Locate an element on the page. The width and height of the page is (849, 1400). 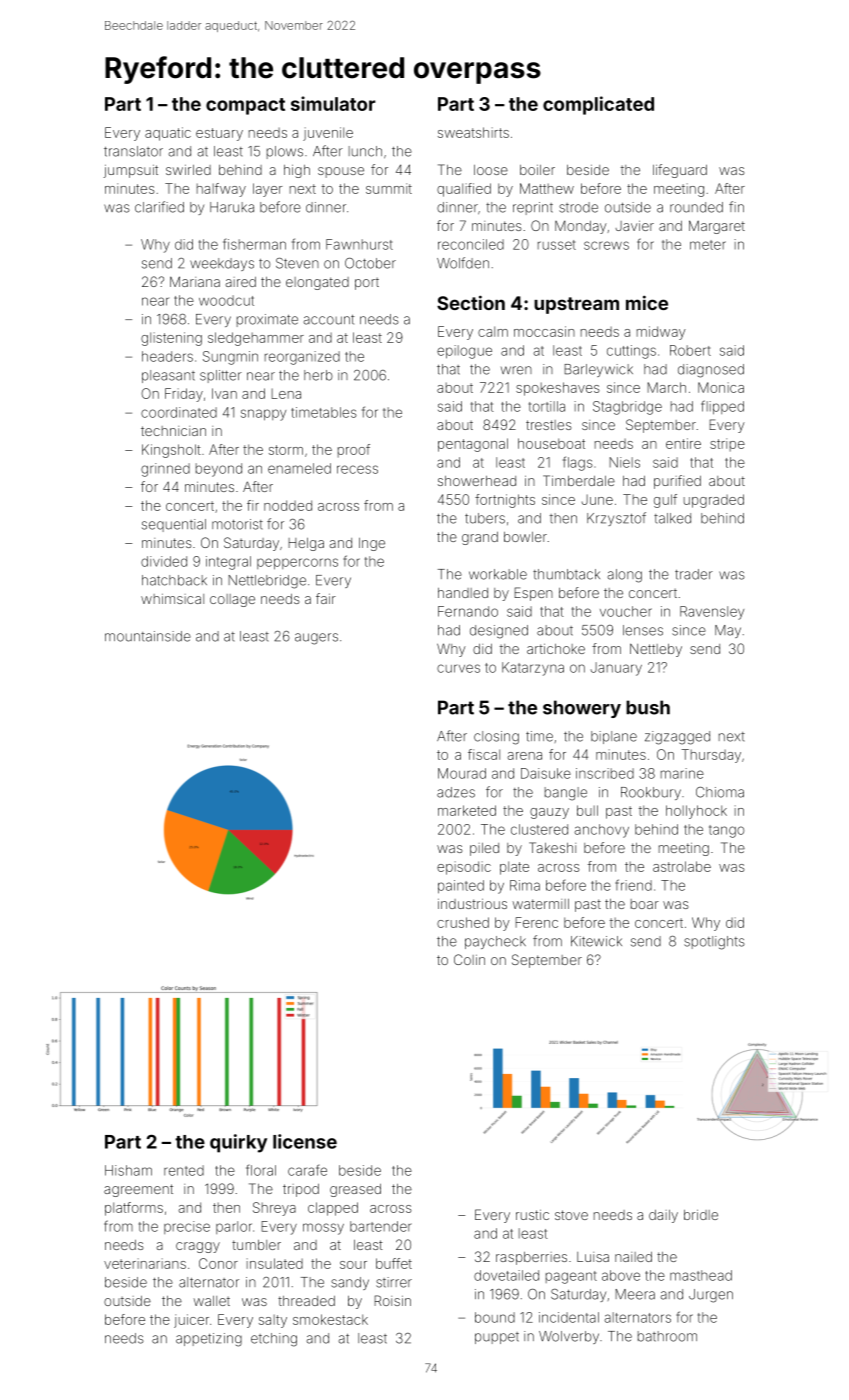
Inge is located at coordinates (372, 544).
